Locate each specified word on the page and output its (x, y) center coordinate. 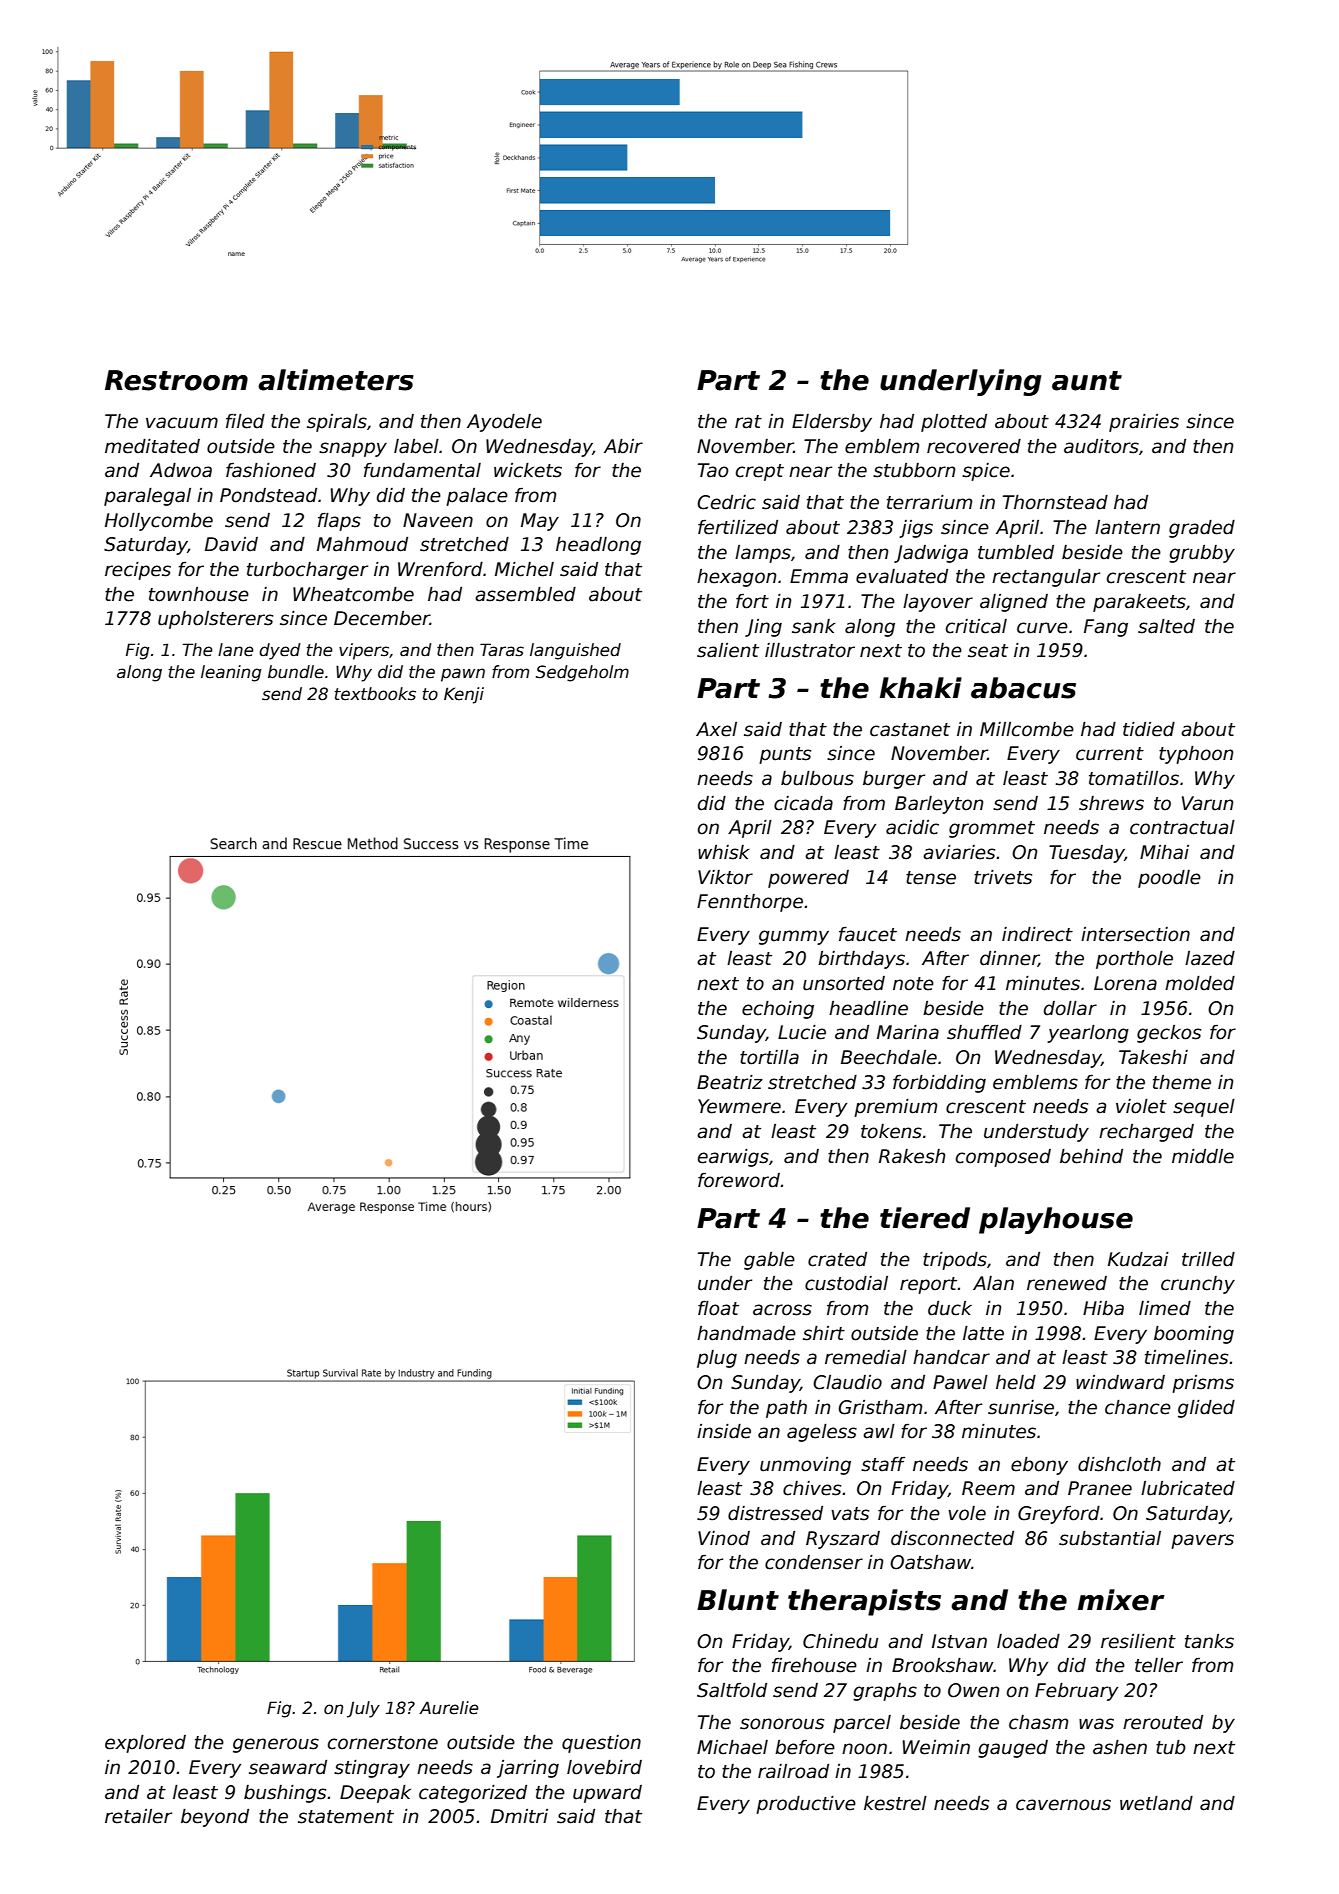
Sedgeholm (582, 673)
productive (806, 1805)
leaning (231, 673)
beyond (215, 1818)
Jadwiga (931, 554)
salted (1166, 626)
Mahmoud (362, 544)
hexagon (736, 578)
